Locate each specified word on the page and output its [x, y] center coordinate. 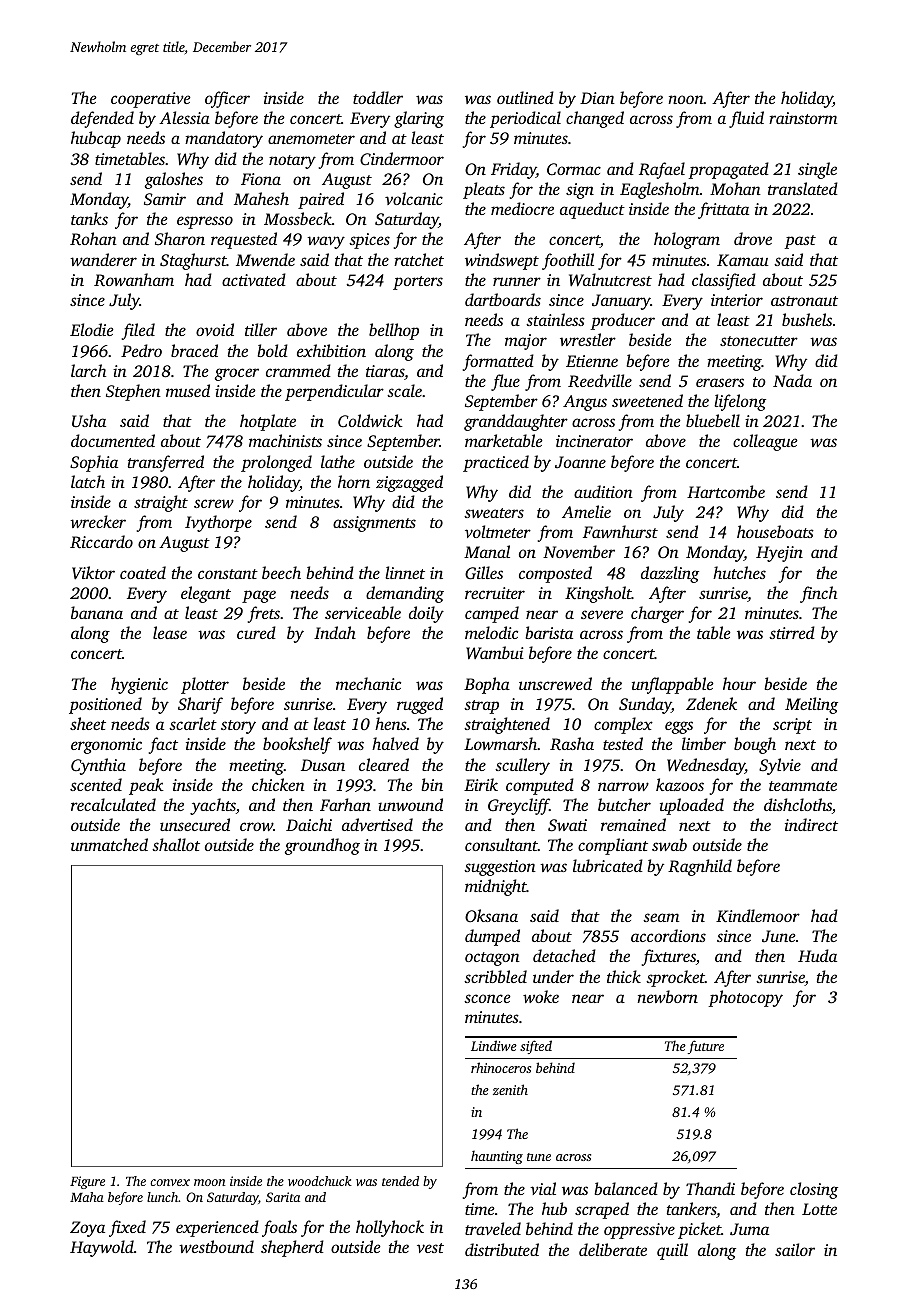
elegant [206, 594]
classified [724, 281]
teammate [803, 786]
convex [170, 1182]
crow [256, 826]
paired [321, 200]
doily [426, 614]
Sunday [645, 705]
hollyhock [390, 1228]
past [800, 242]
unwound [410, 804]
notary [292, 162]
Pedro [141, 350]
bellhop [394, 331]
